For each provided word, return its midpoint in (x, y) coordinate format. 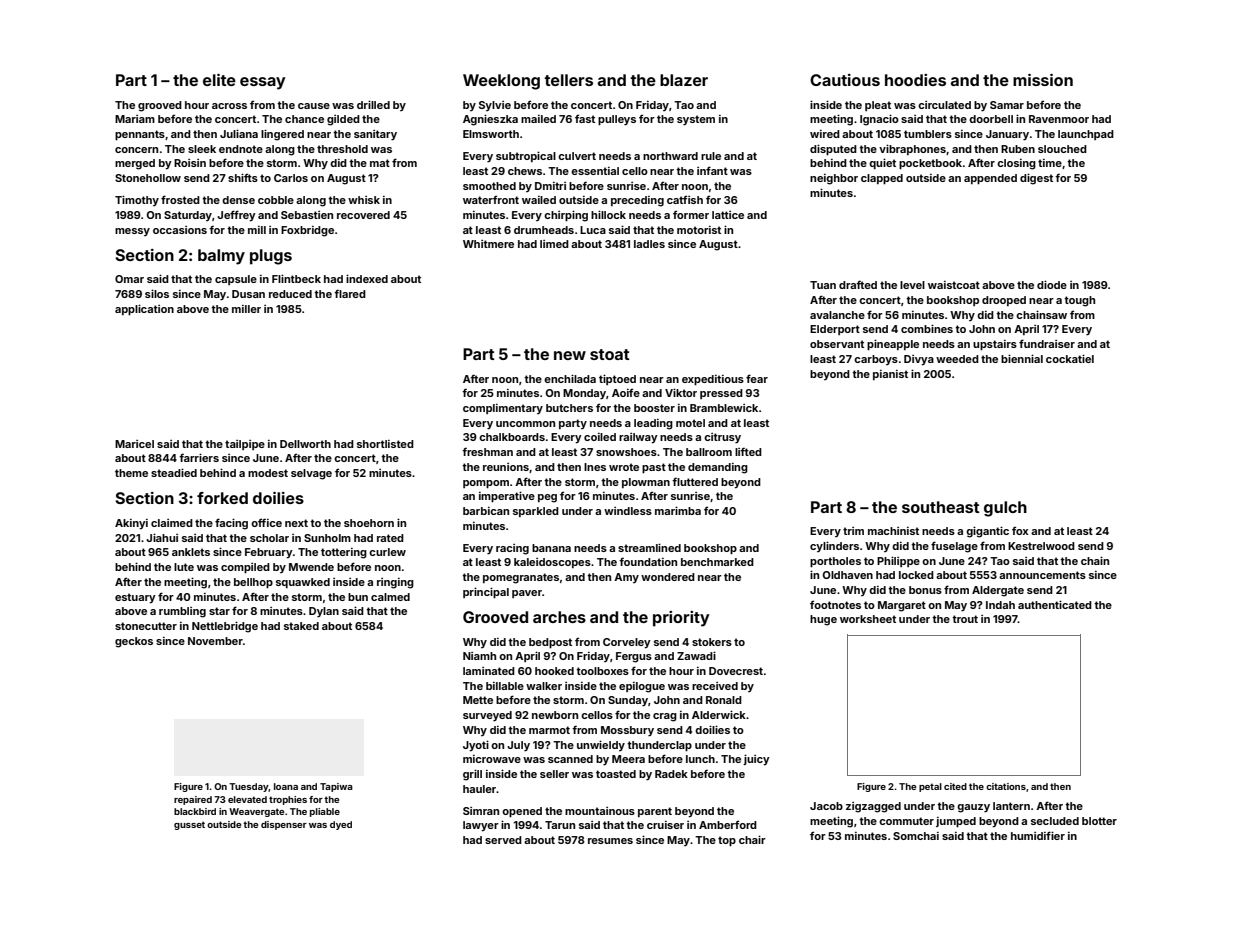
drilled (373, 104)
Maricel (134, 444)
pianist (890, 375)
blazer (684, 80)
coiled (600, 437)
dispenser (284, 825)
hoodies (915, 80)
